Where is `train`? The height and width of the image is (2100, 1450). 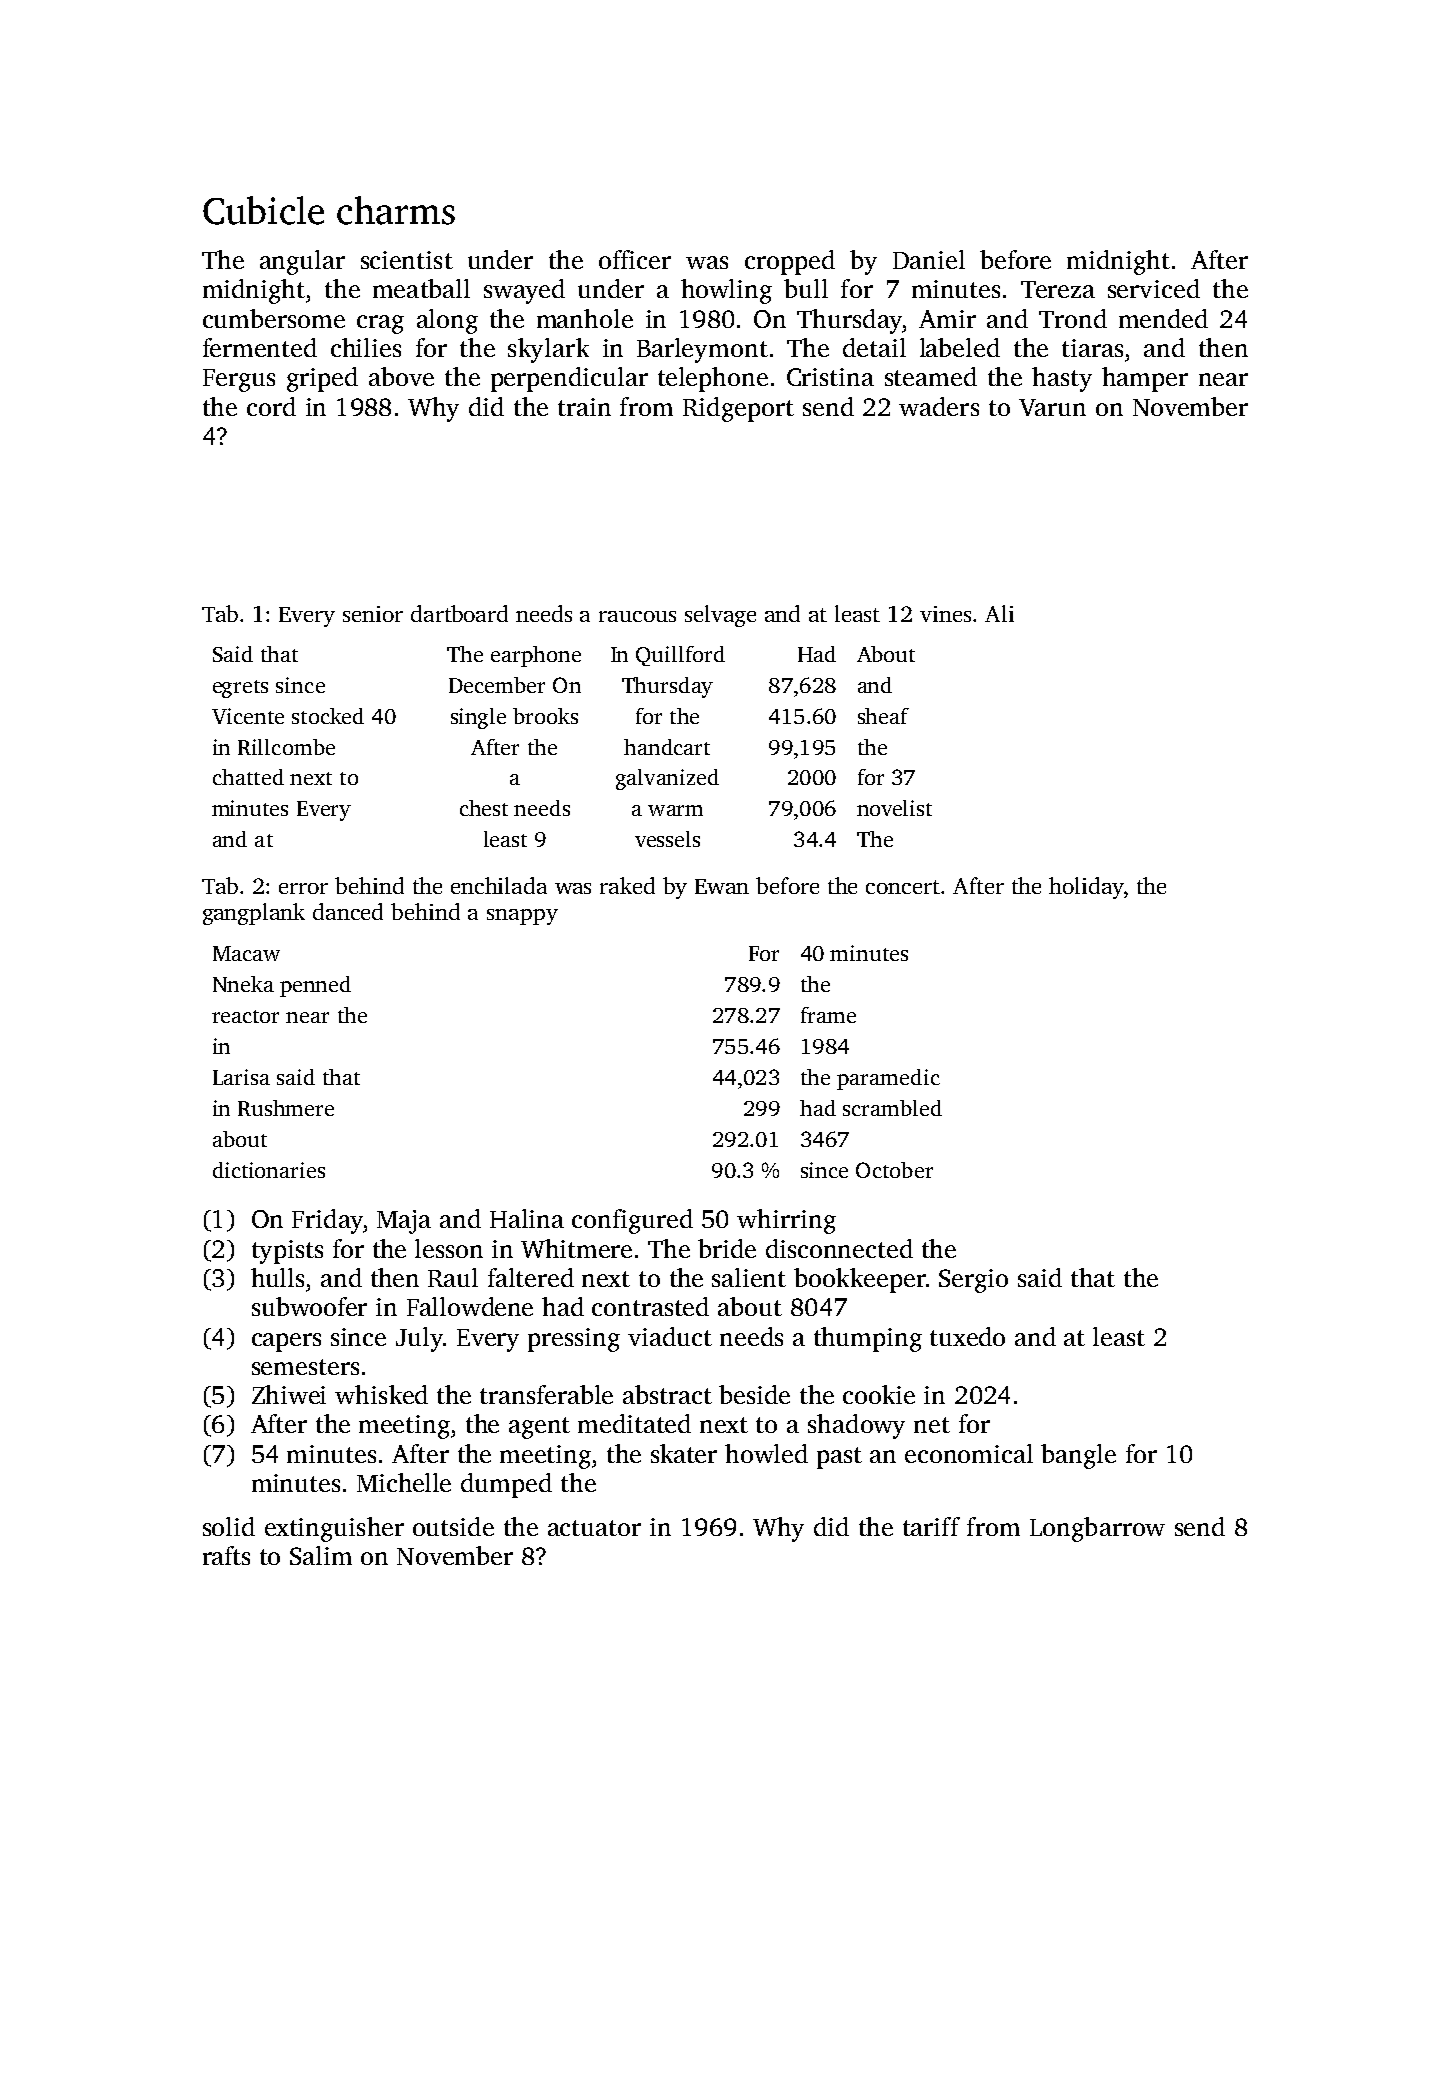
train is located at coordinates (584, 407).
